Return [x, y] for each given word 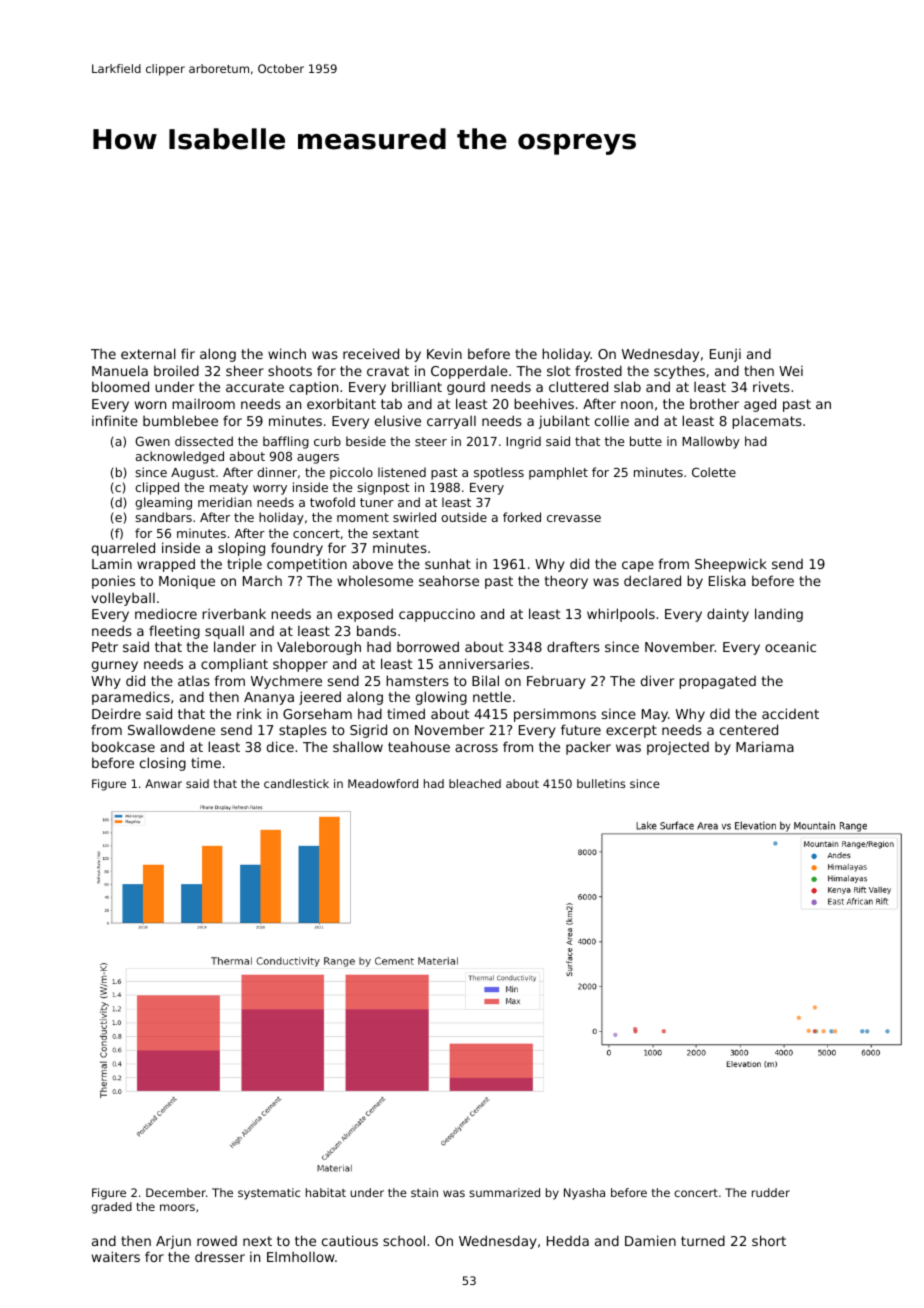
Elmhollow [301, 1257]
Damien [650, 1240]
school [404, 1240]
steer [431, 441]
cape [638, 566]
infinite [115, 420]
